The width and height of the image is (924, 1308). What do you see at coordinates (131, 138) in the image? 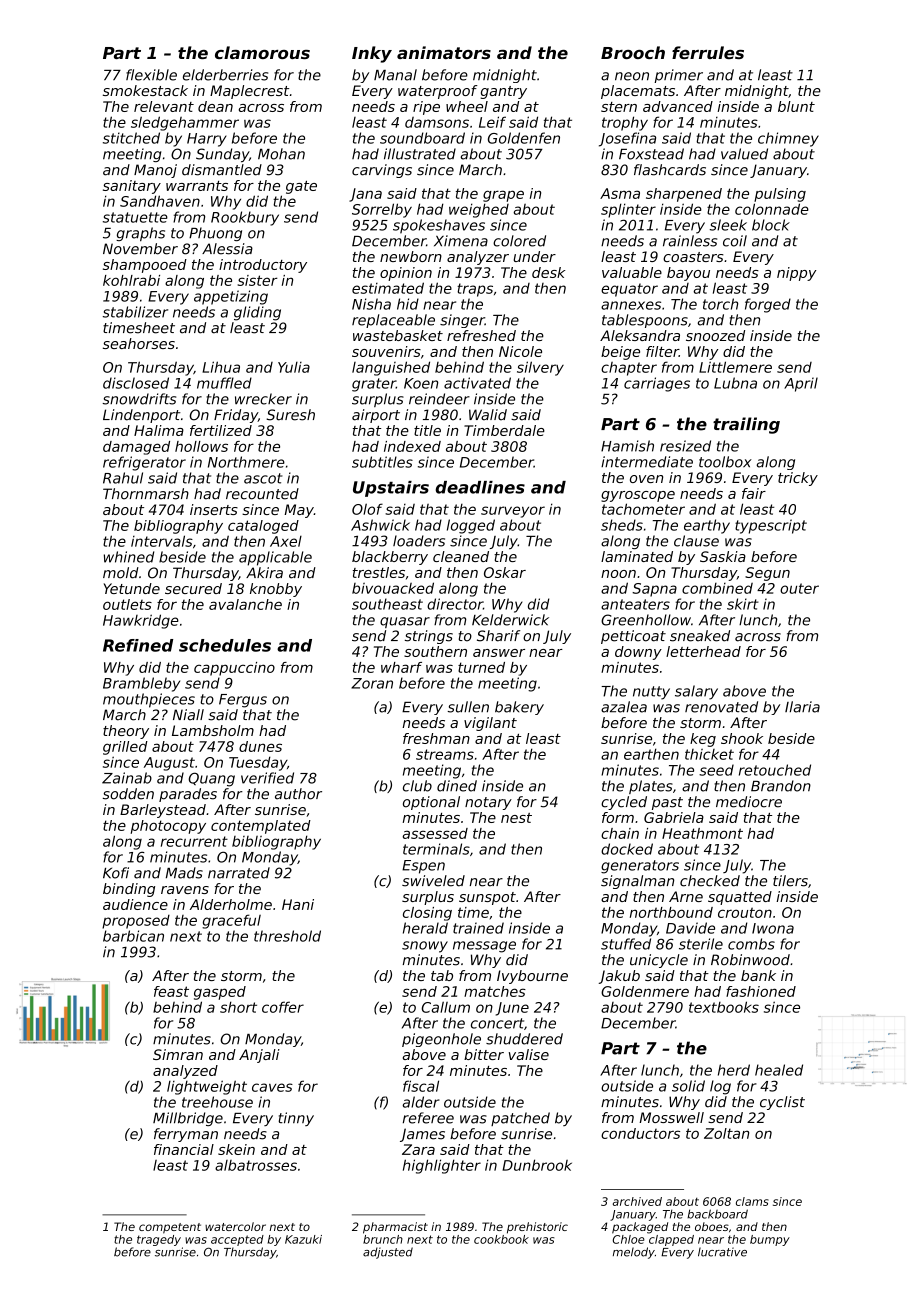
I see `stitched` at bounding box center [131, 138].
